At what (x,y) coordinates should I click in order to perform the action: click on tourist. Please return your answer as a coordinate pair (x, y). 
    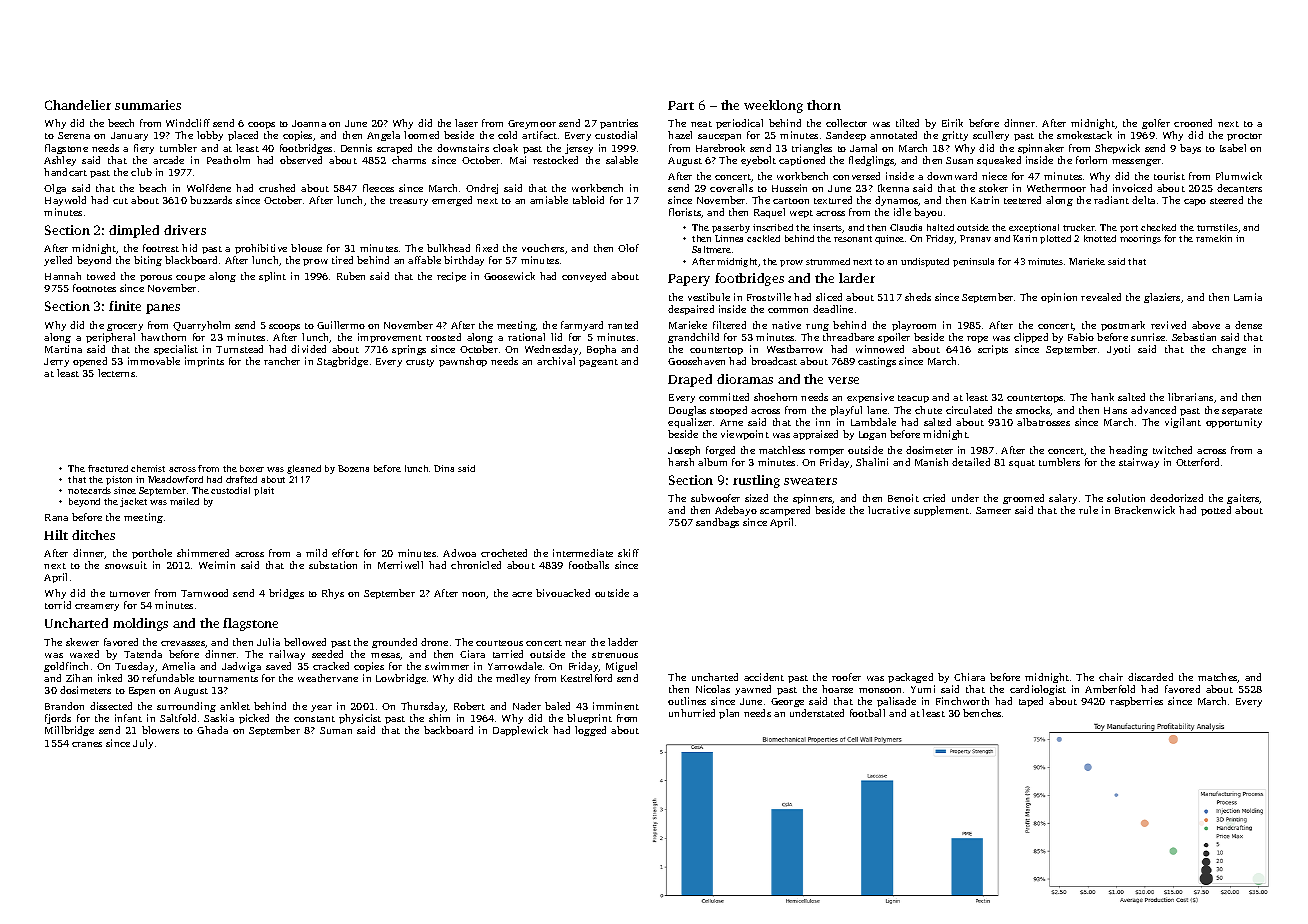
    Looking at the image, I should click on (1169, 176).
